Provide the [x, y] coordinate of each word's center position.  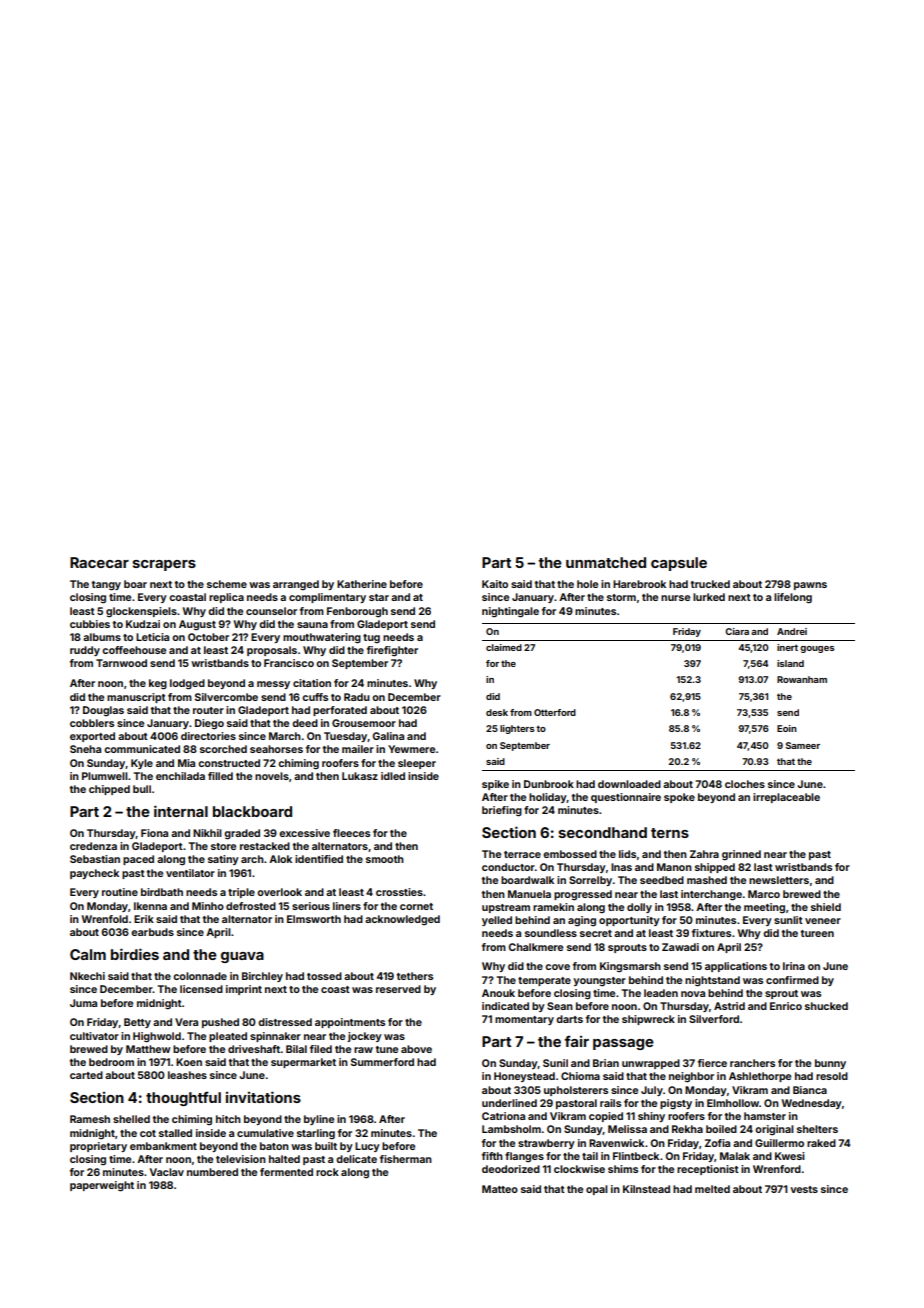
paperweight [102, 1186]
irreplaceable [786, 798]
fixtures [711, 933]
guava [242, 957]
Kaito [495, 584]
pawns [810, 586]
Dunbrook [549, 784]
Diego [209, 724]
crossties [399, 892]
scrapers [164, 565]
